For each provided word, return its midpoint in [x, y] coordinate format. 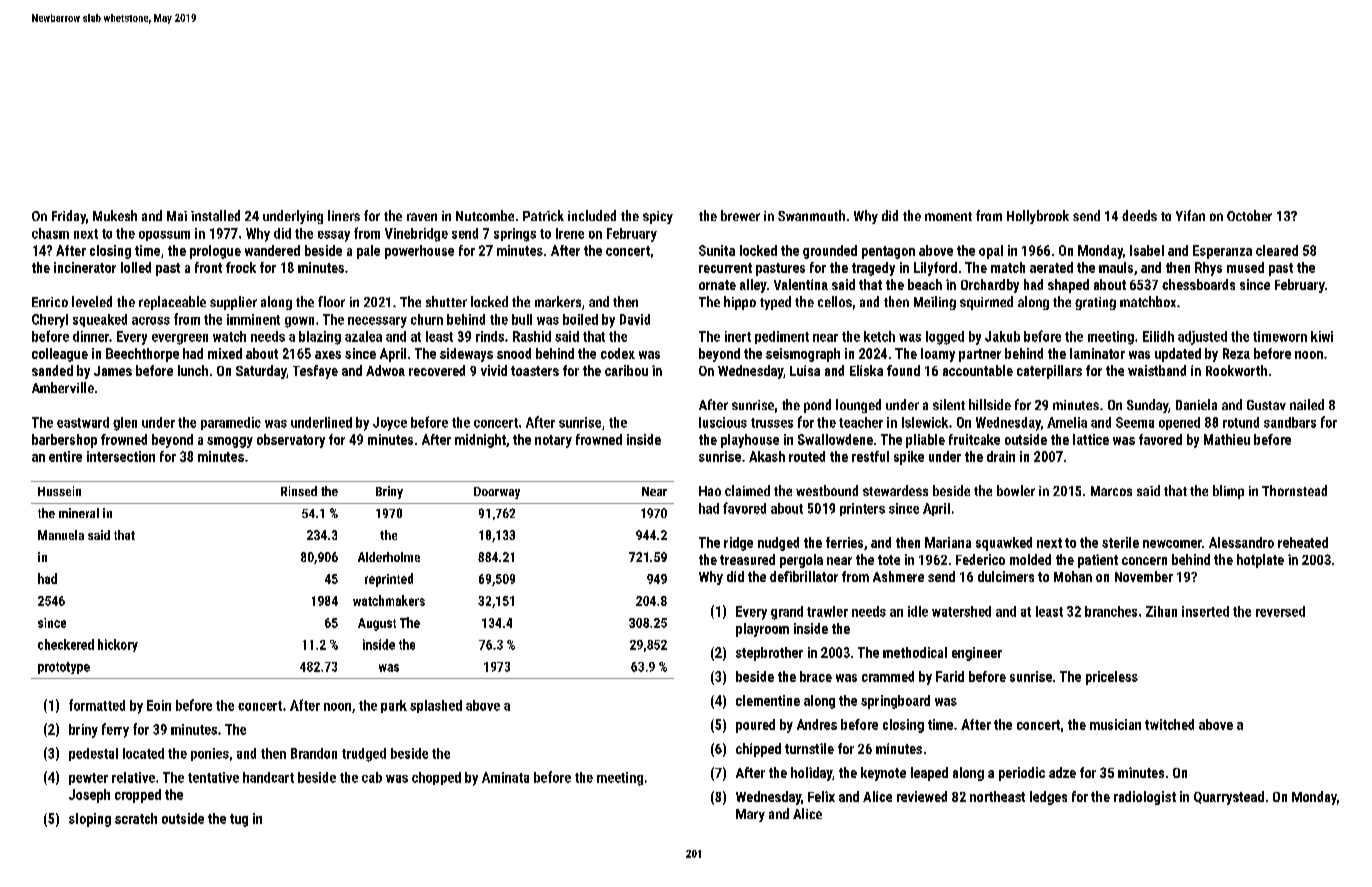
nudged [778, 544]
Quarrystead [1229, 798]
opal [991, 252]
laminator [1097, 353]
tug [239, 820]
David [635, 319]
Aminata [505, 777]
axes [328, 355]
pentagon [888, 252]
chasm [50, 233]
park [394, 706]
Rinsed [299, 491]
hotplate [1260, 561]
